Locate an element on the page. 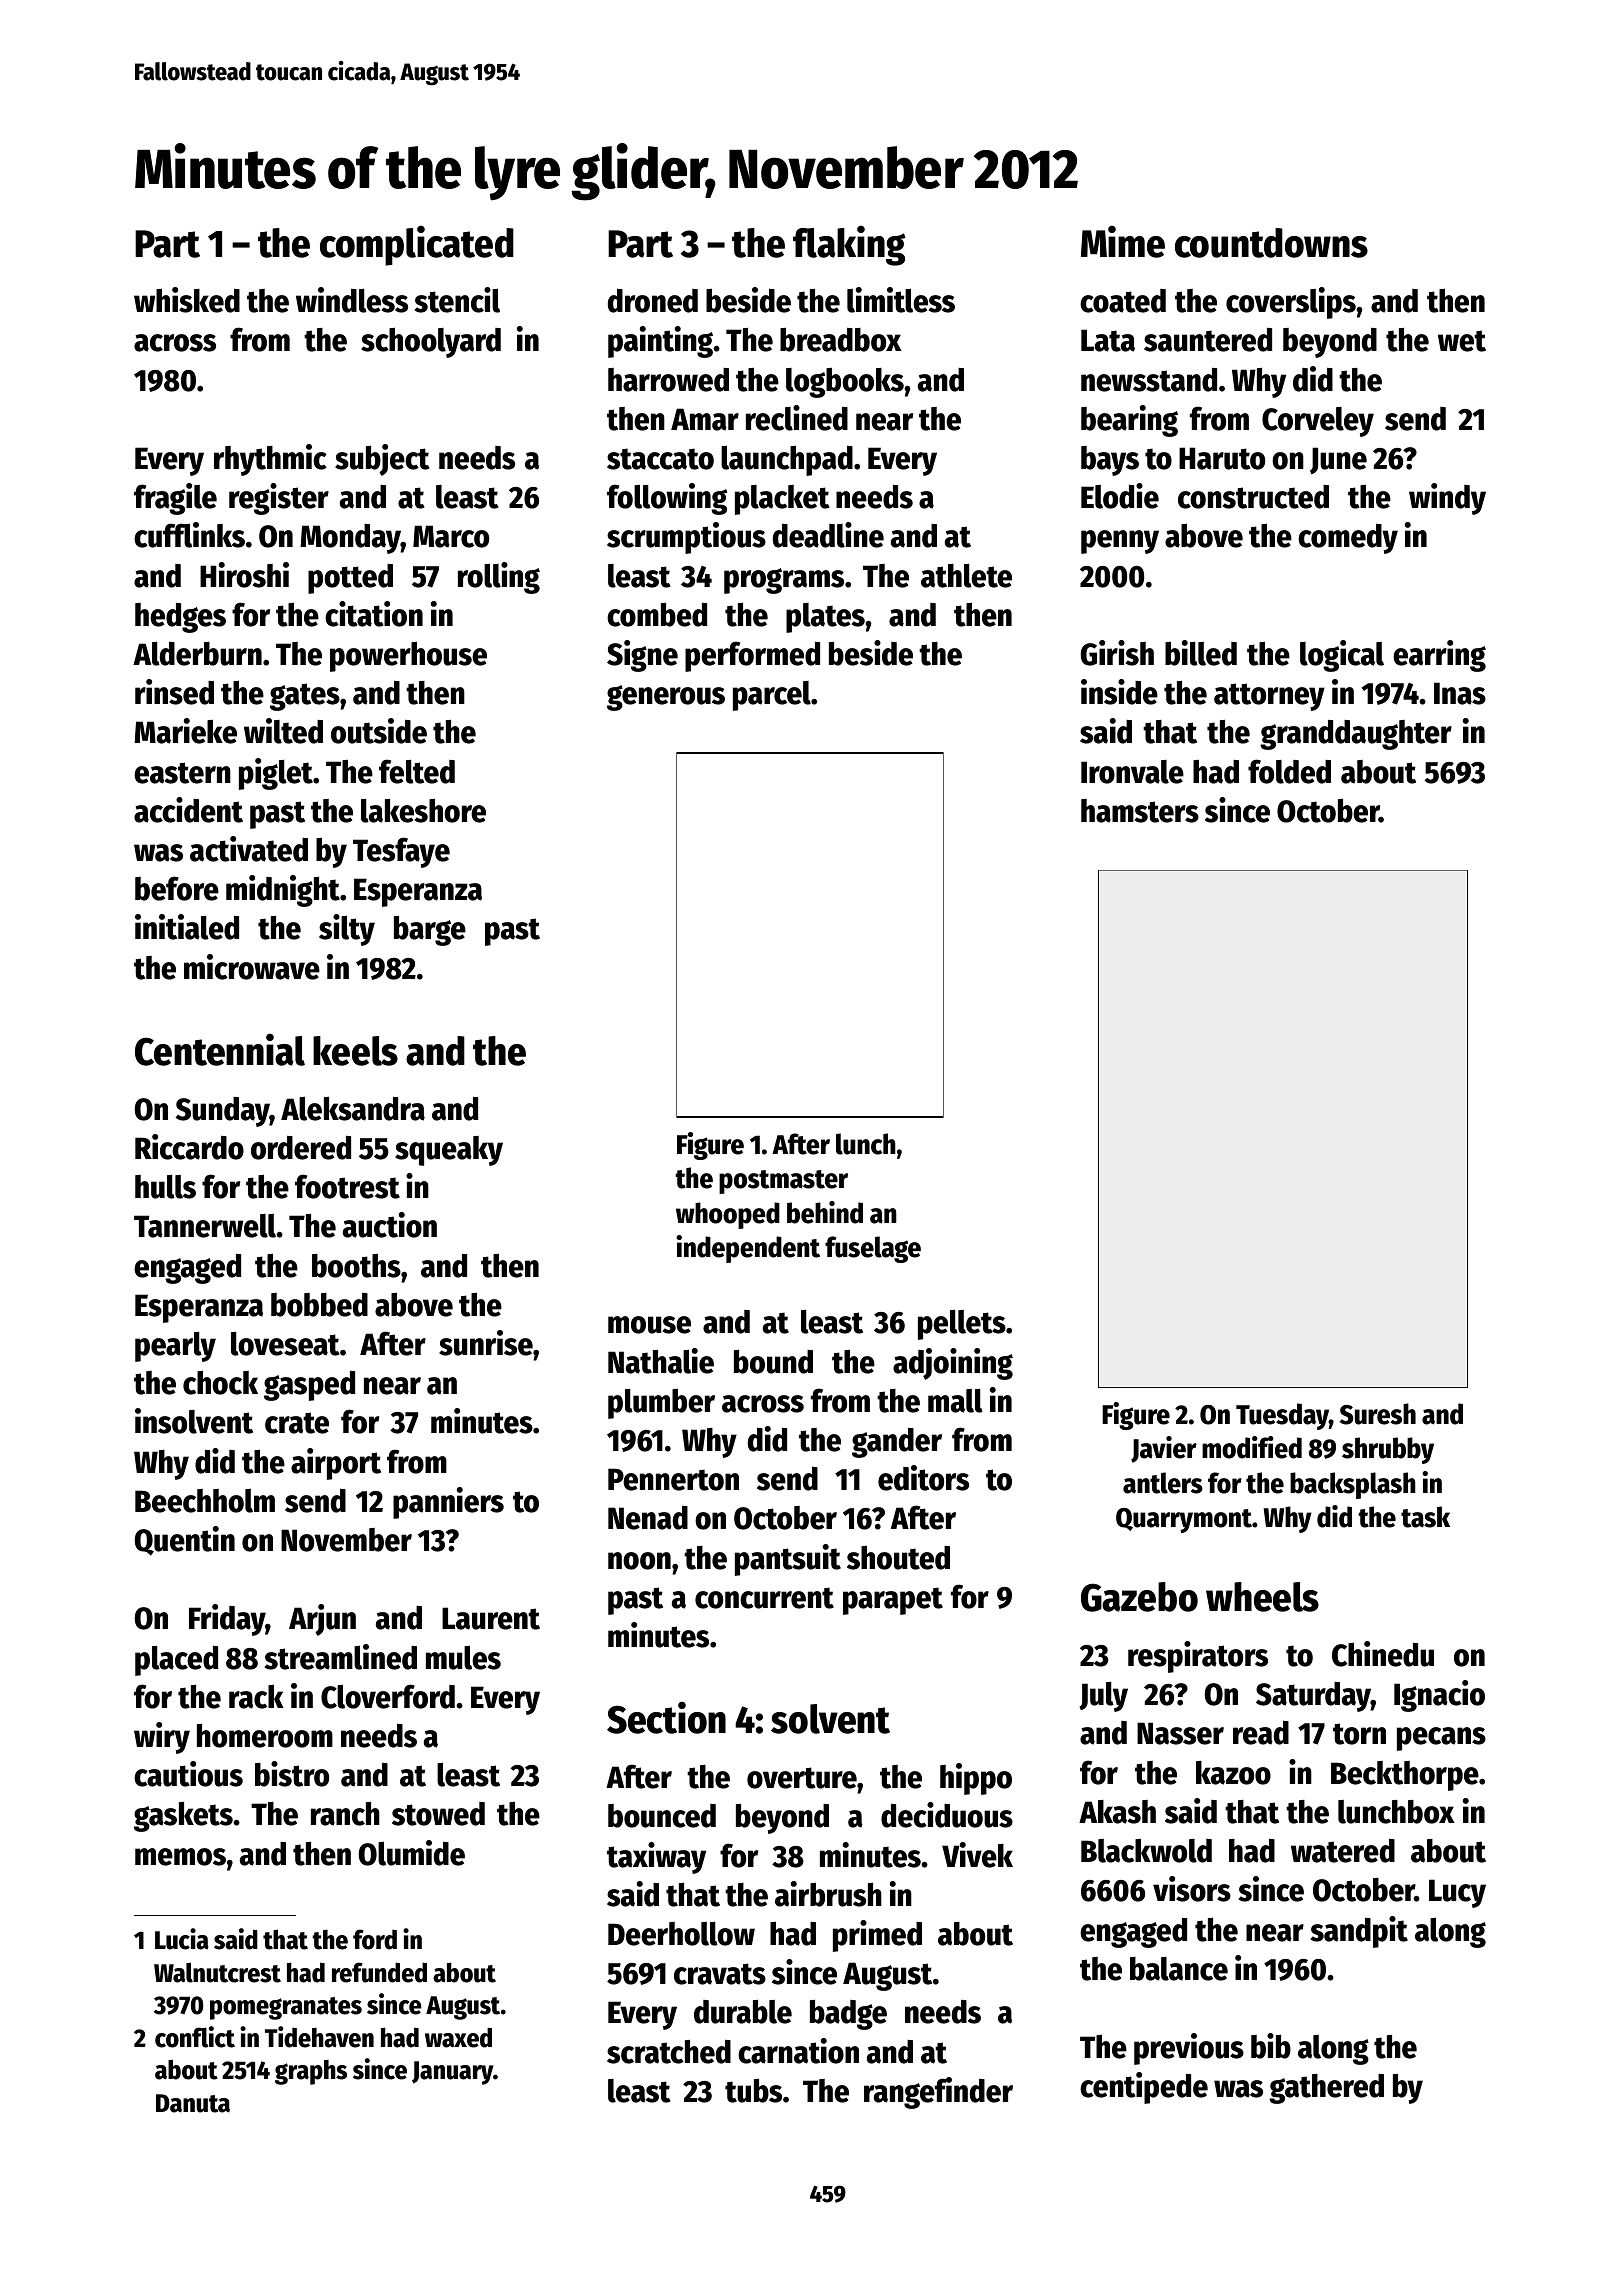 The height and width of the document is (2292, 1620). Centennial is located at coordinates (220, 1049).
